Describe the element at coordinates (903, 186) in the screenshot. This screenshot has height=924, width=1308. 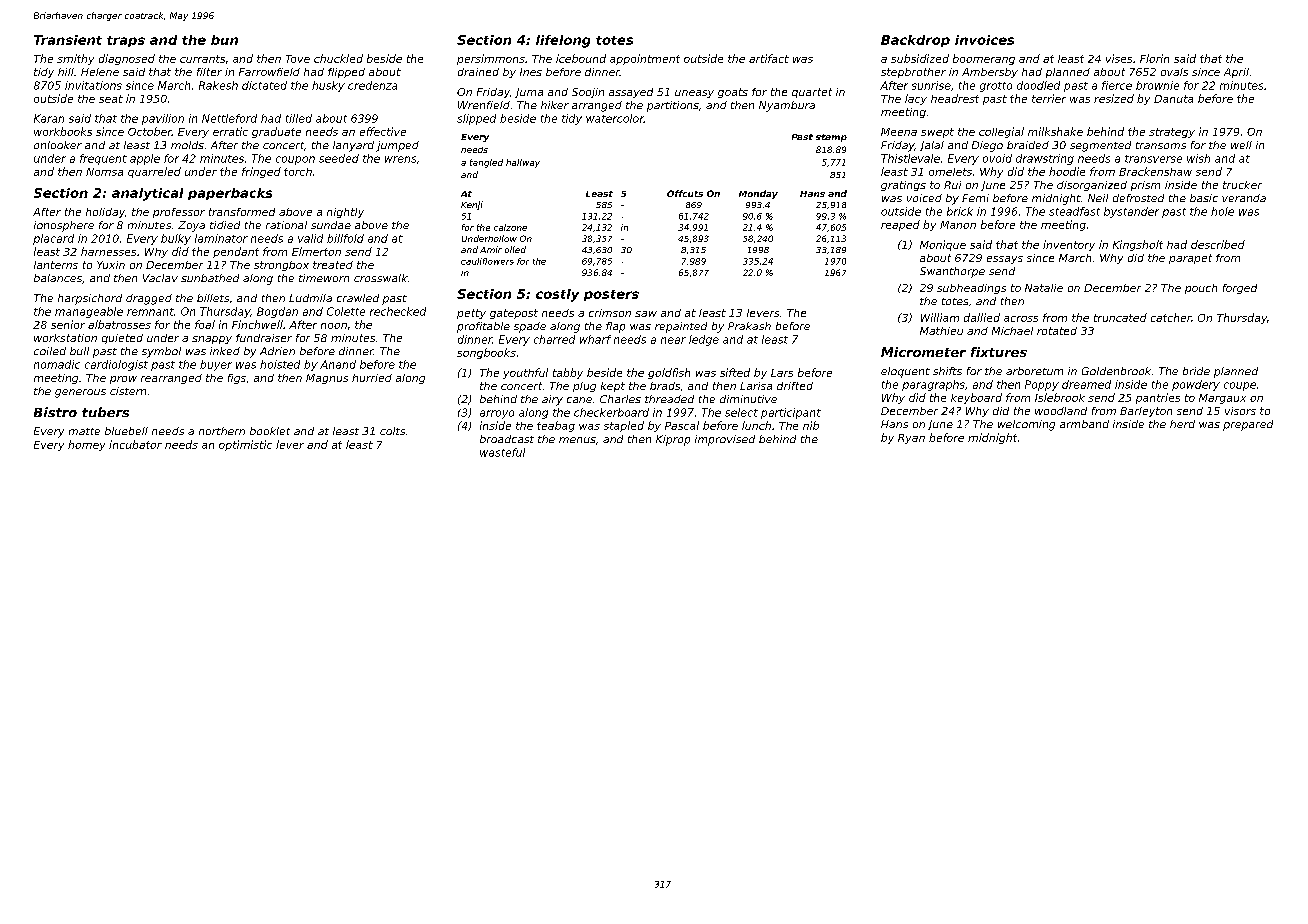
I see `gratings` at that location.
